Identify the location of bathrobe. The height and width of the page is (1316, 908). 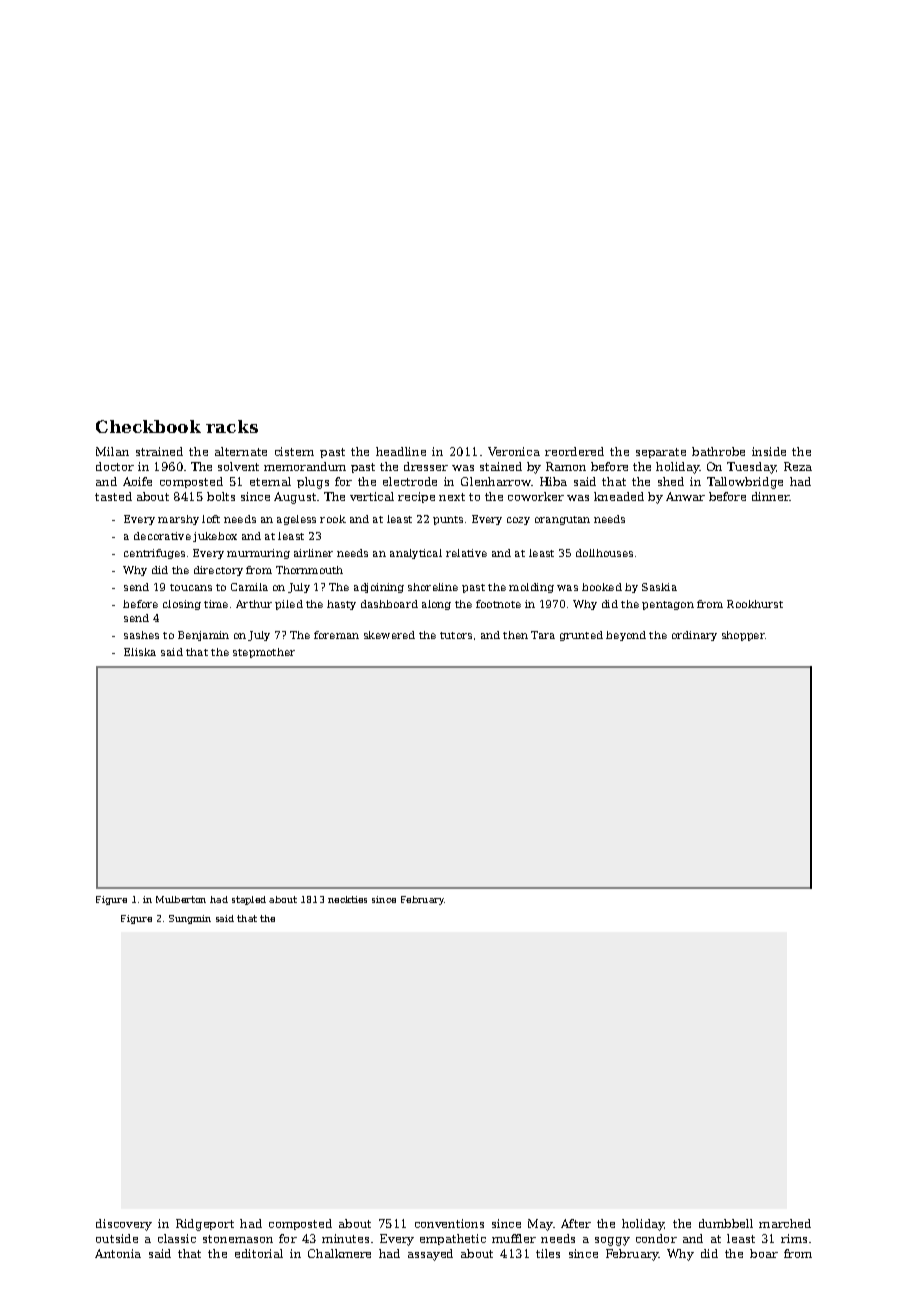
(718, 451).
